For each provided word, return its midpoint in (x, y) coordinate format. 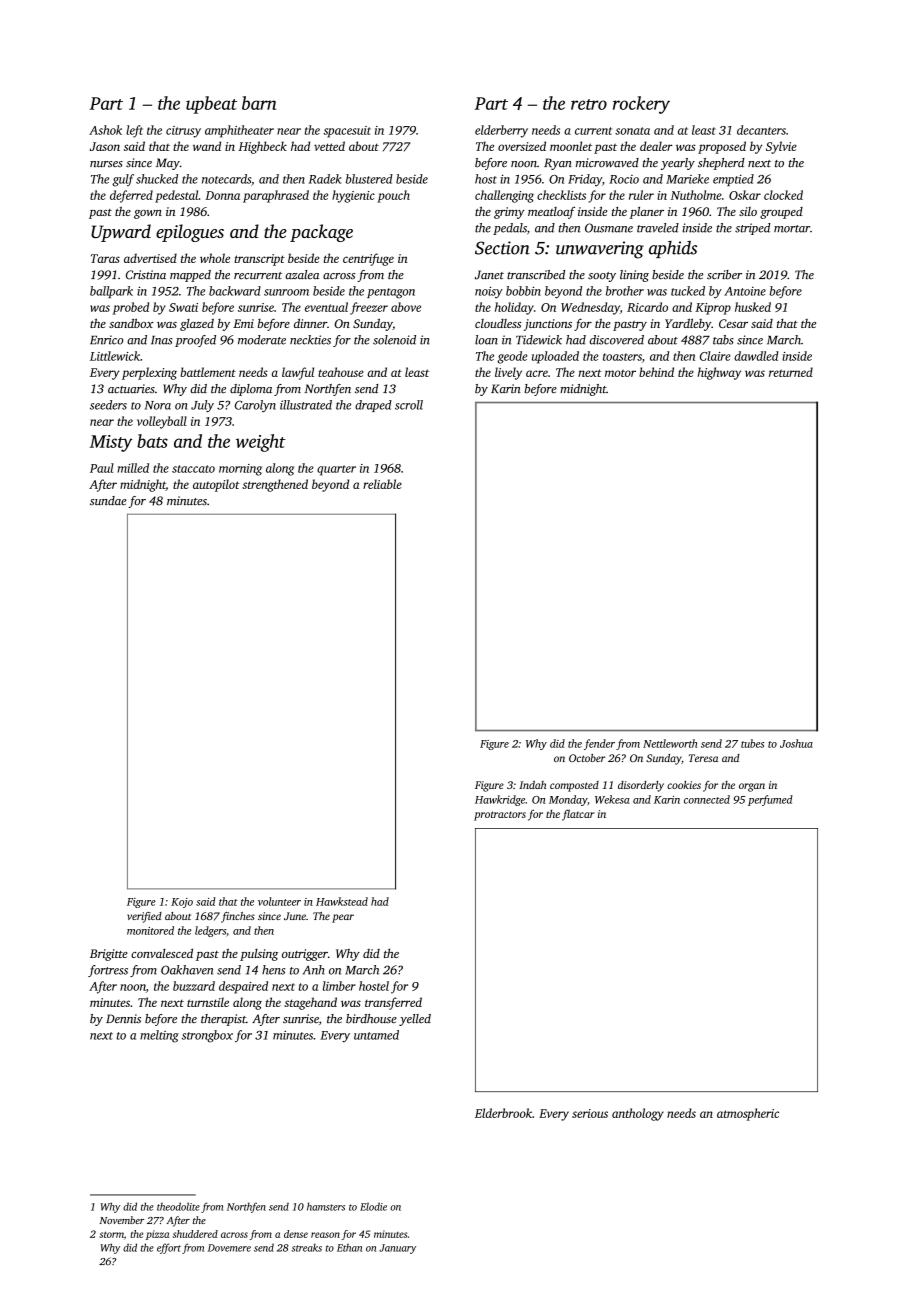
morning (240, 470)
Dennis (123, 1019)
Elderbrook (503, 1113)
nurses (106, 164)
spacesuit (347, 132)
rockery (641, 105)
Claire (715, 356)
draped (373, 406)
